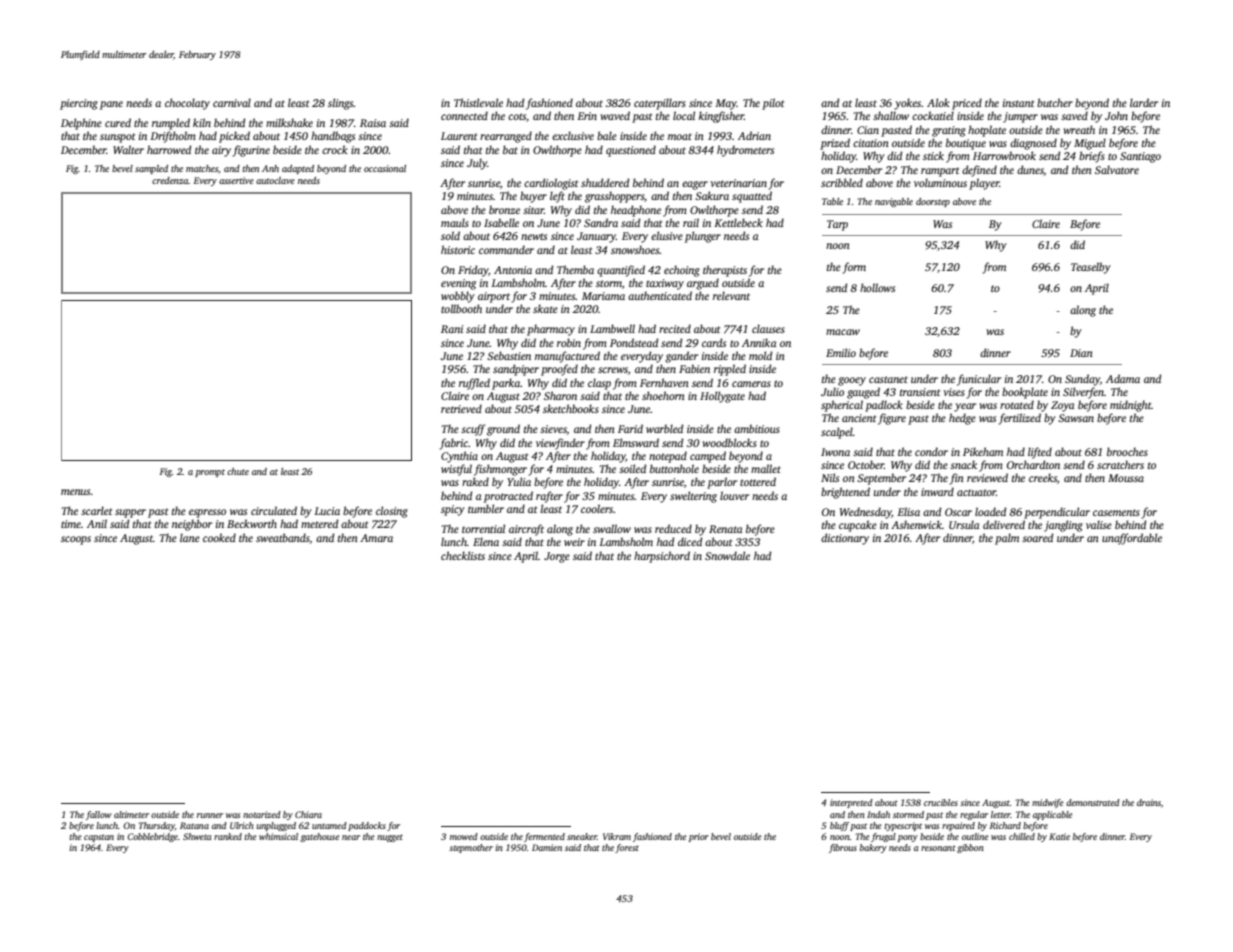  What do you see at coordinates (1081, 353) in the screenshot?
I see `Dian` at bounding box center [1081, 353].
